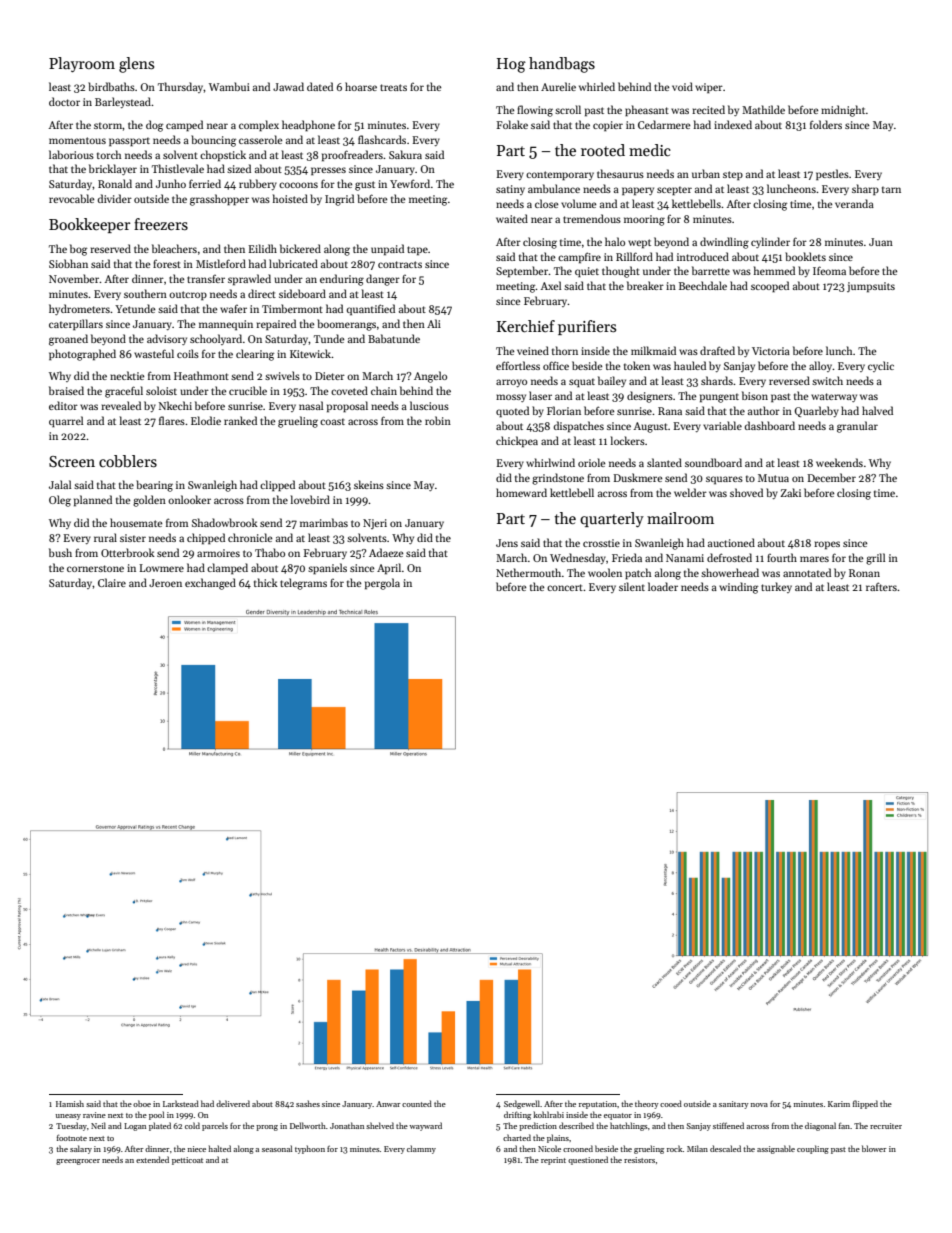  I want to click on casserole, so click(261, 139).
